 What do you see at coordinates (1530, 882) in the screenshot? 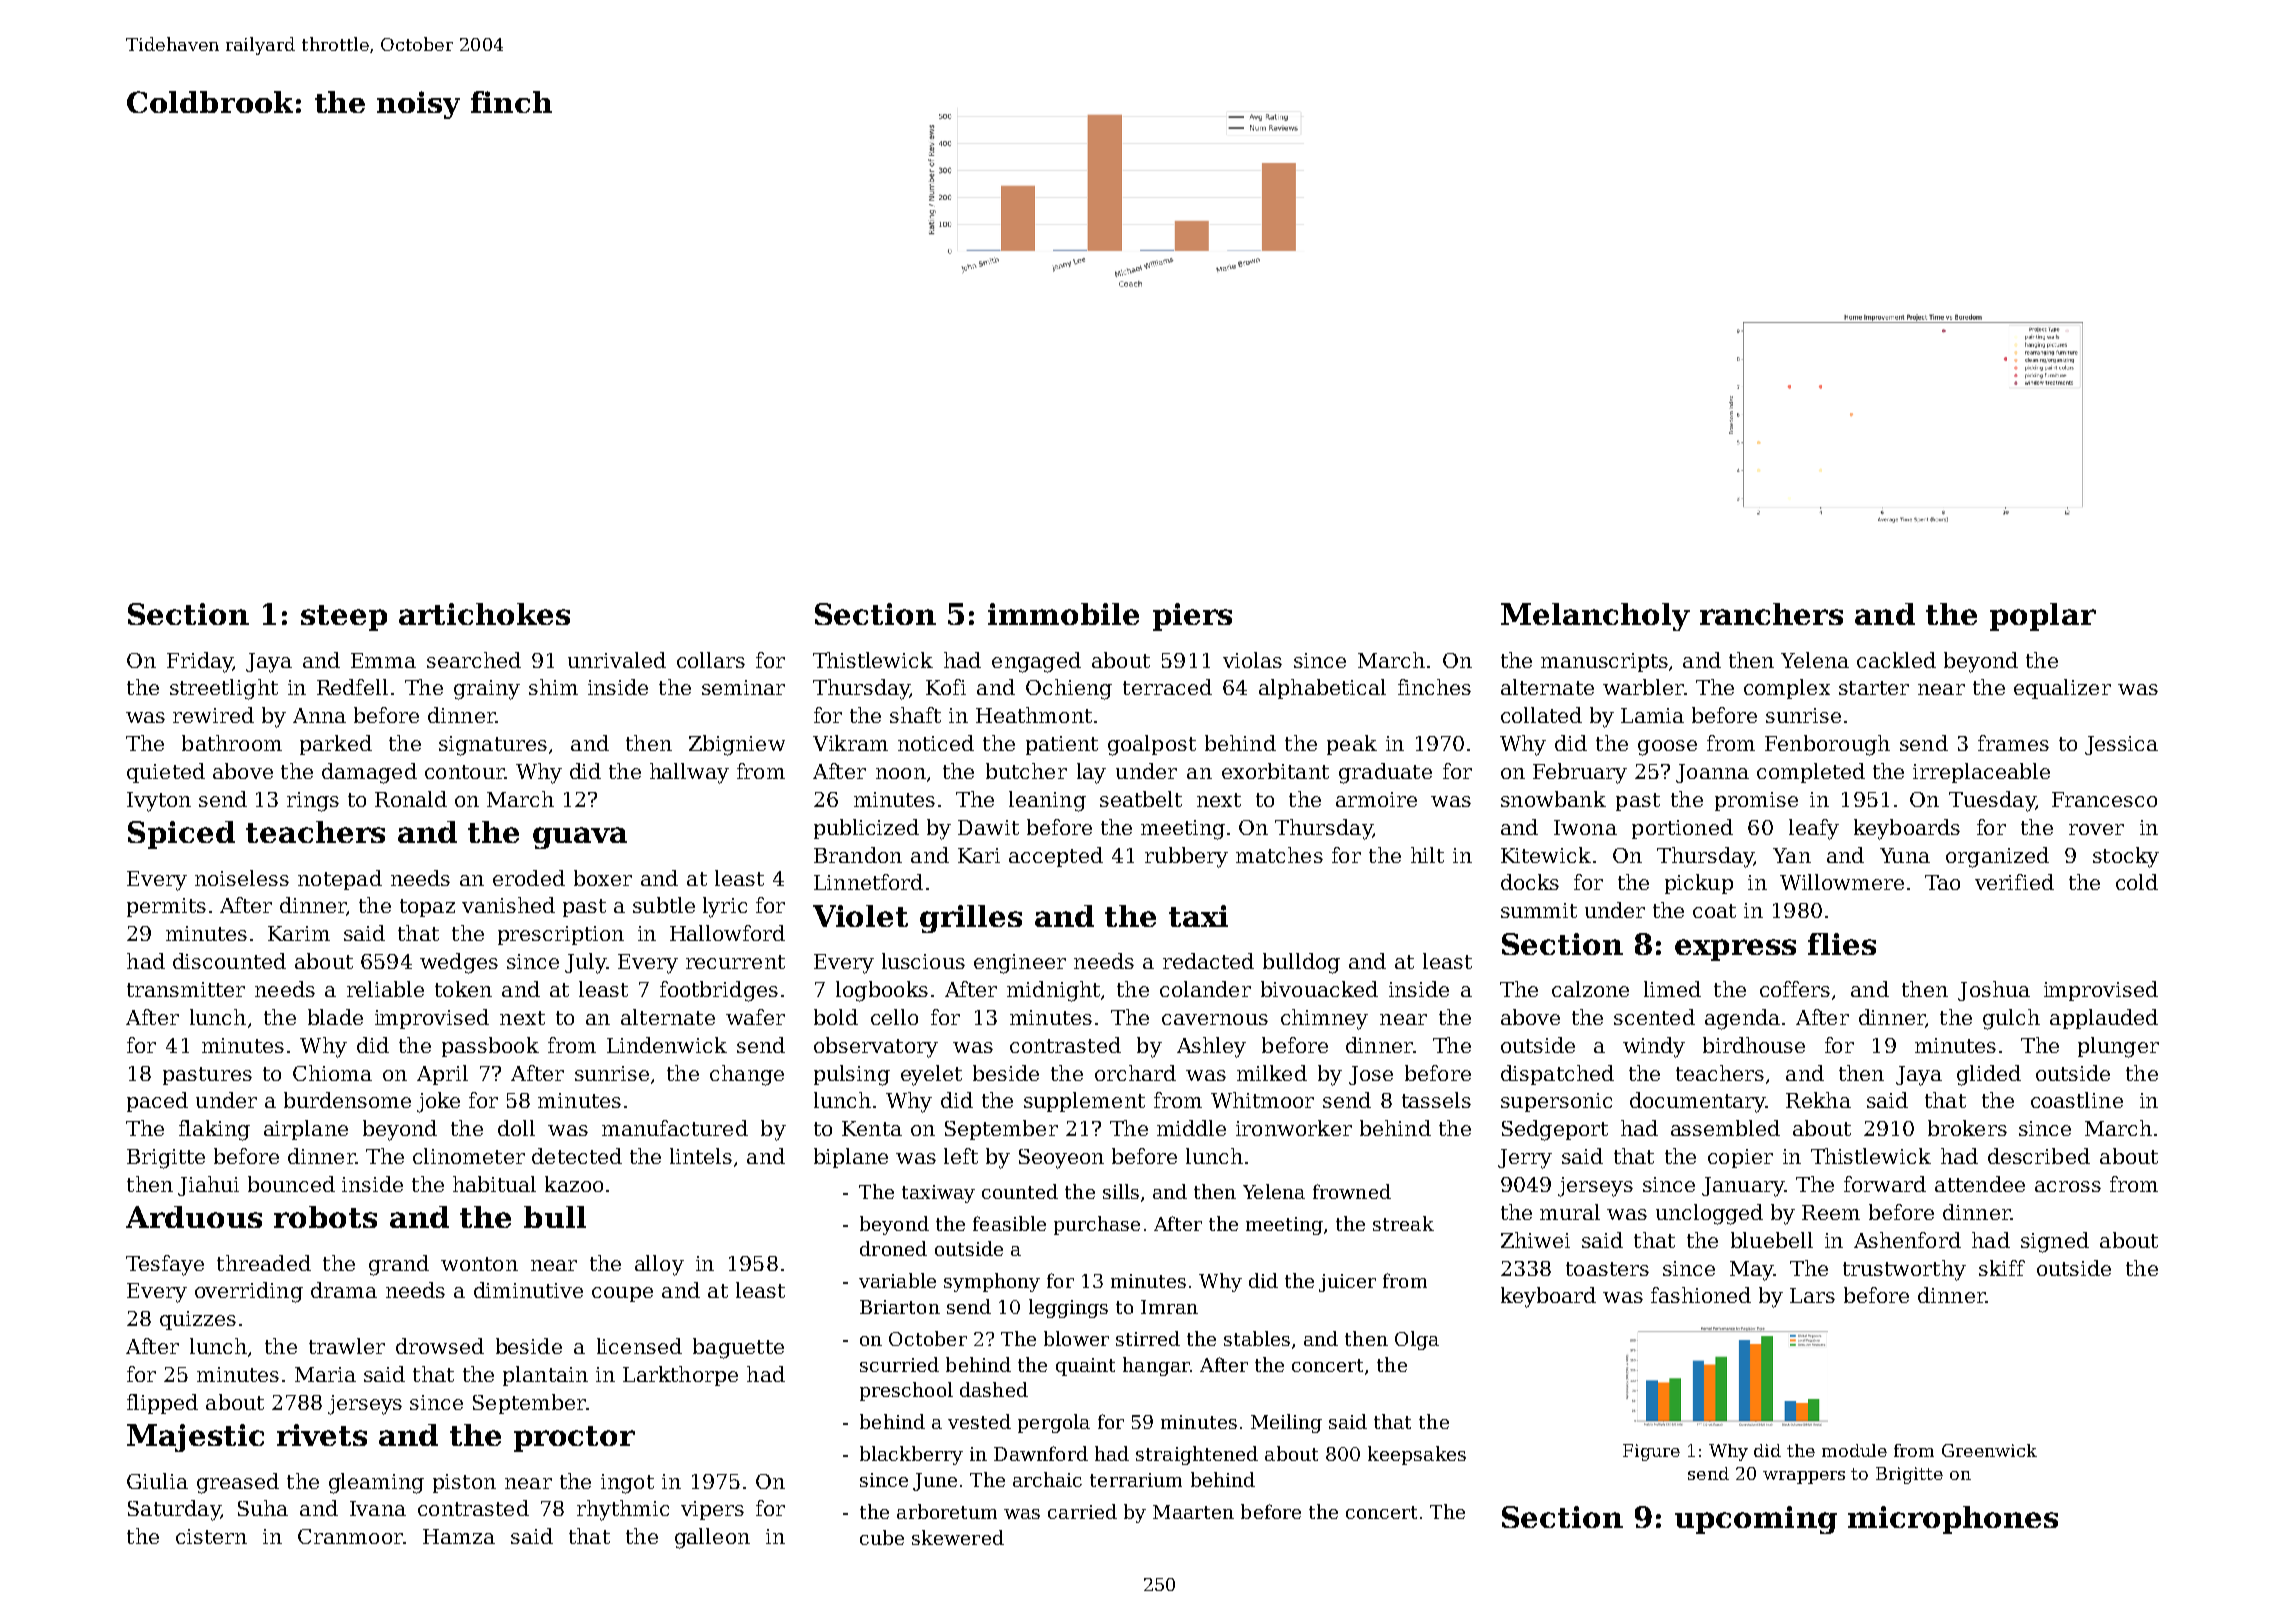
I see `docks` at bounding box center [1530, 882].
